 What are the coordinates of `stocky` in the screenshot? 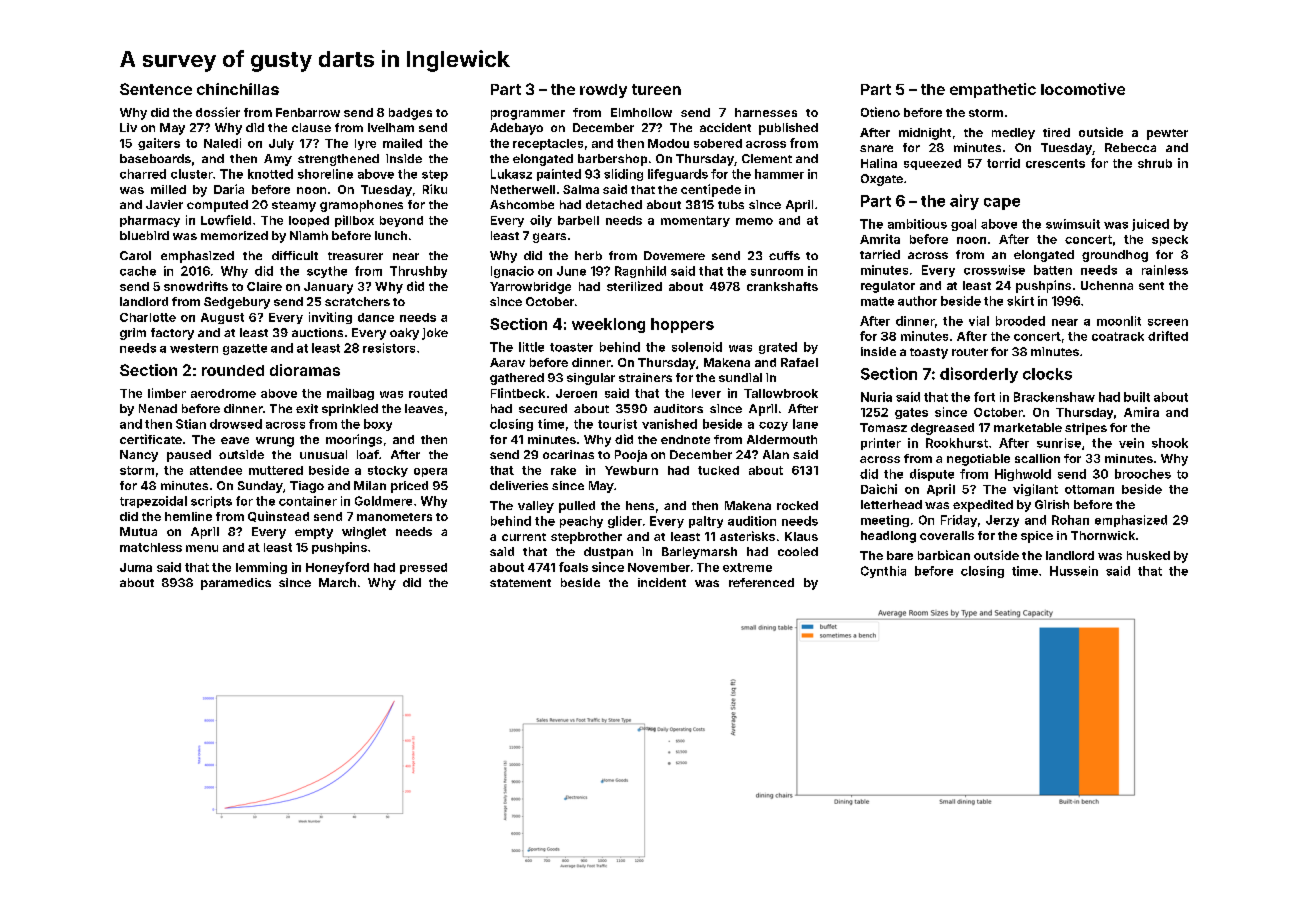 It's located at (388, 471).
